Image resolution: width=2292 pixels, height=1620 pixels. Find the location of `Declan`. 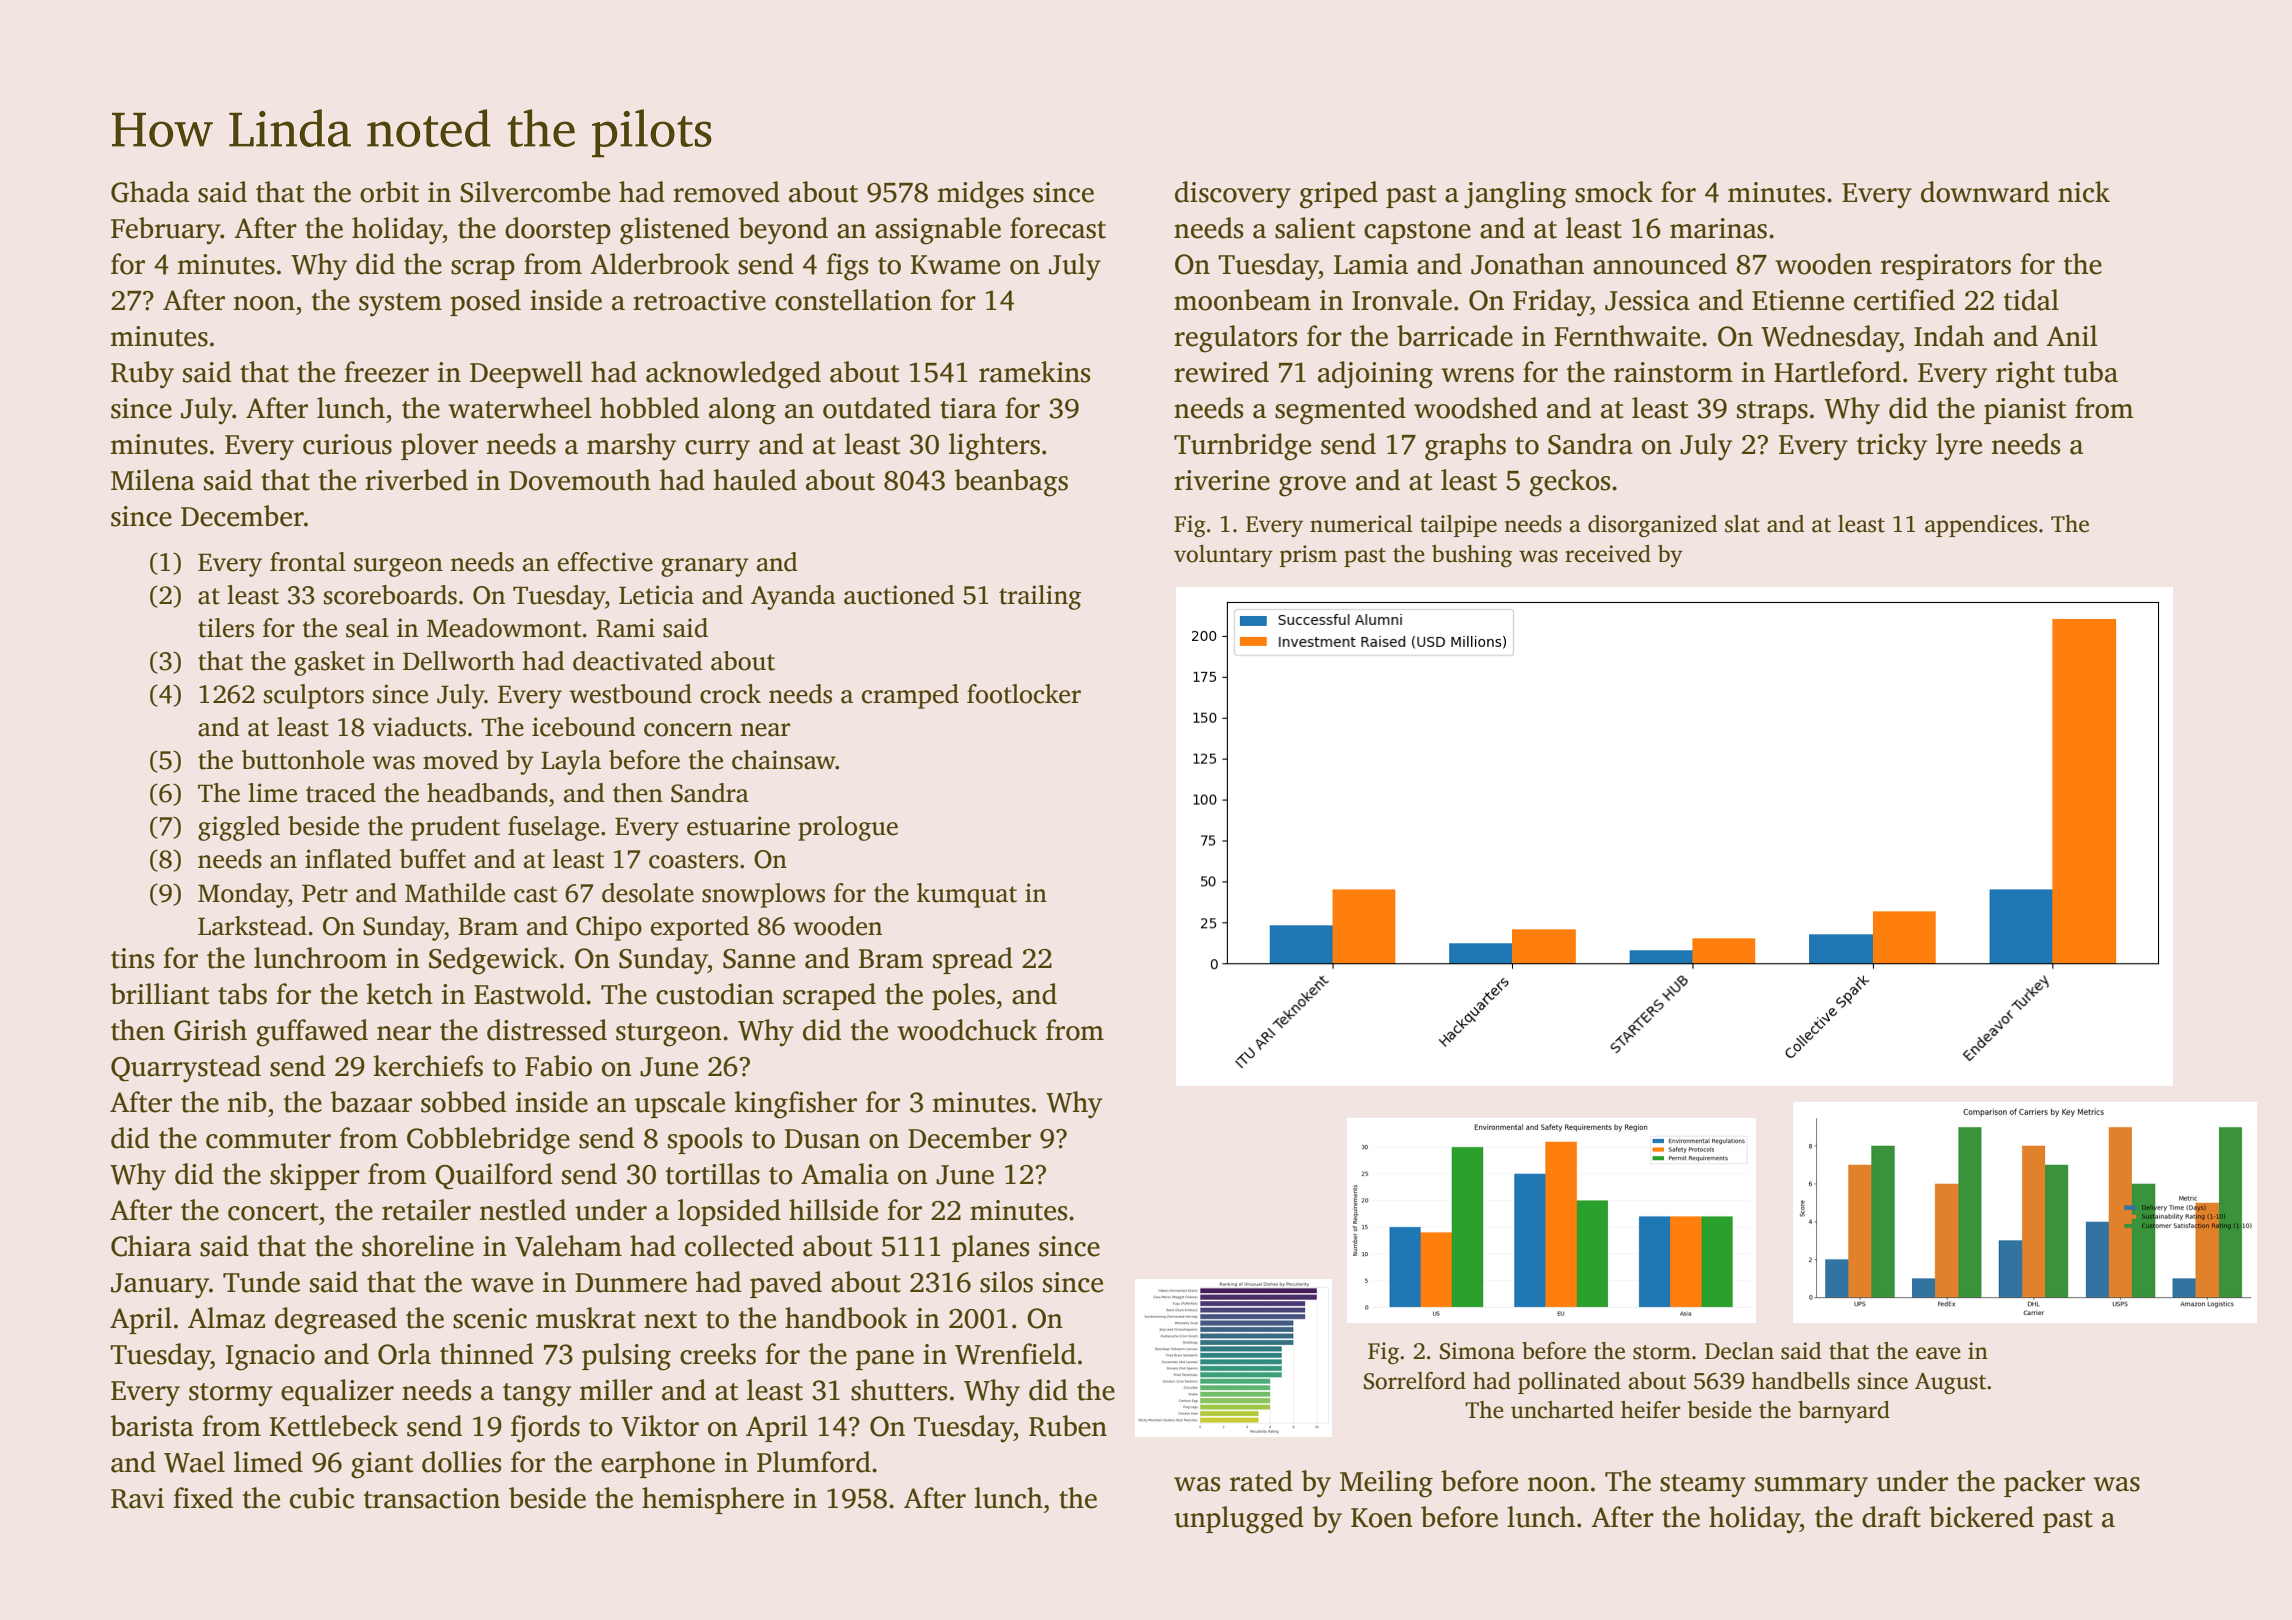

Declan is located at coordinates (1739, 1351).
